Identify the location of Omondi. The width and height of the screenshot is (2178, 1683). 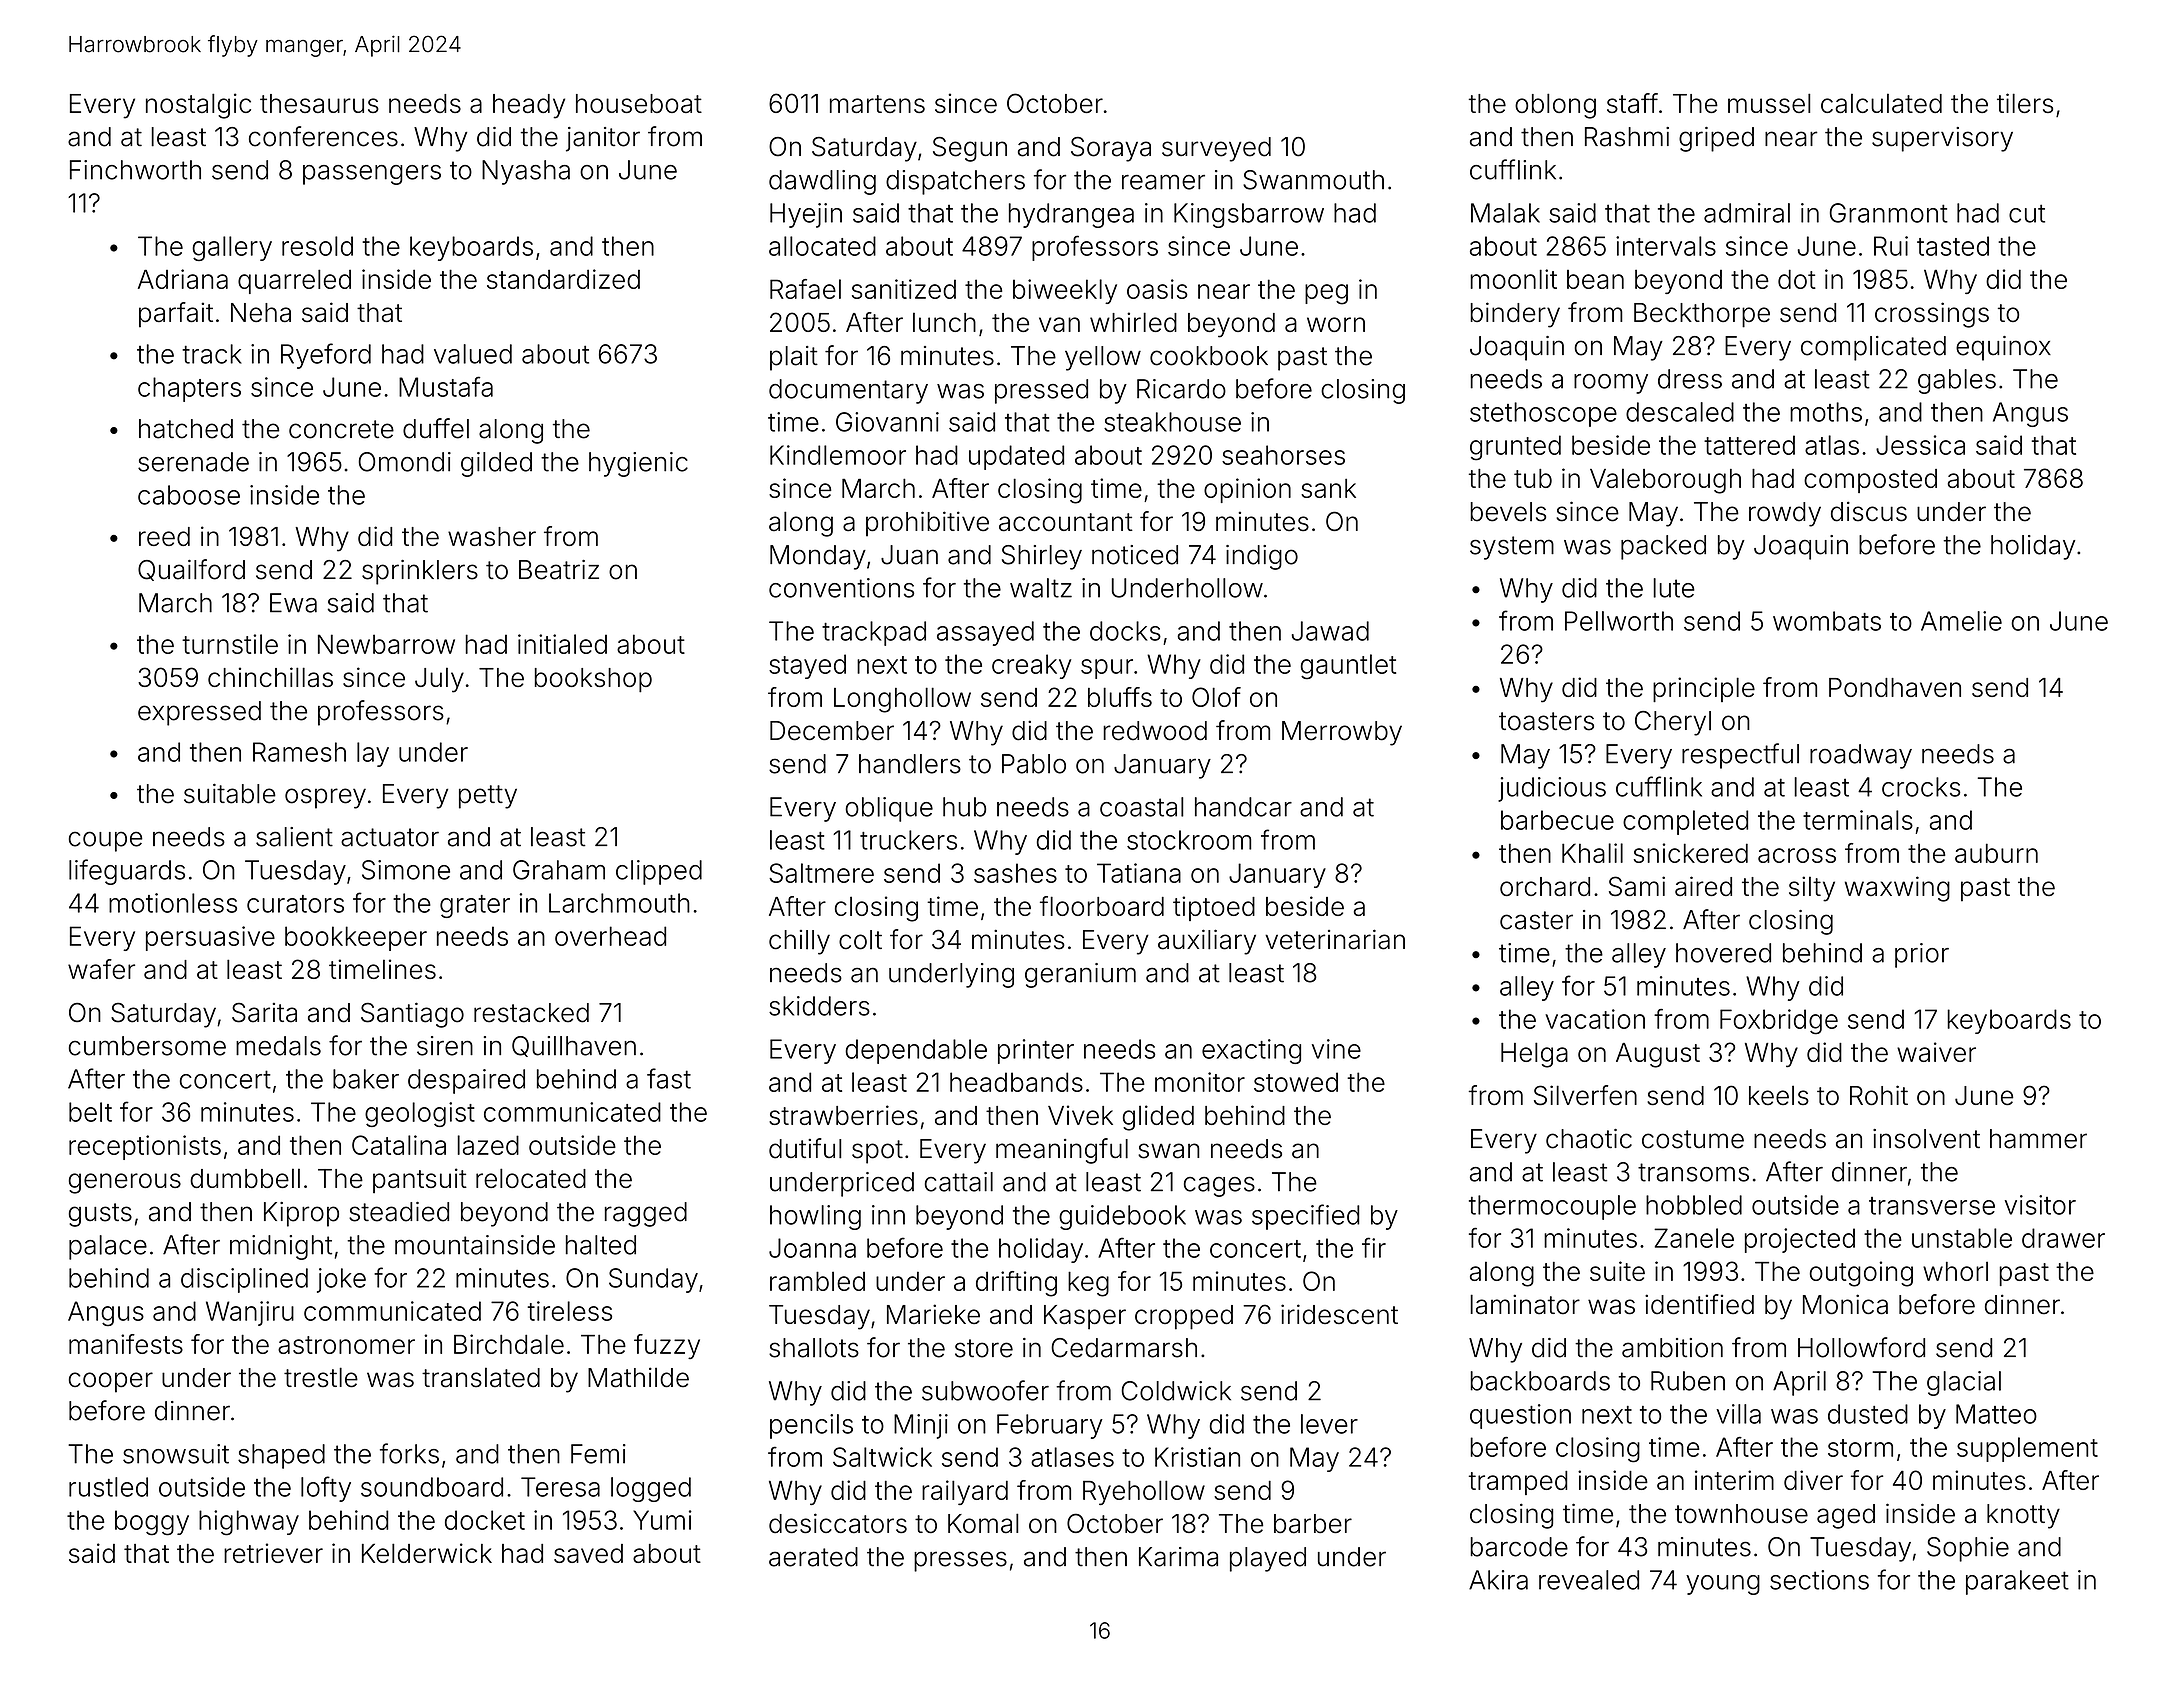
(404, 462).
